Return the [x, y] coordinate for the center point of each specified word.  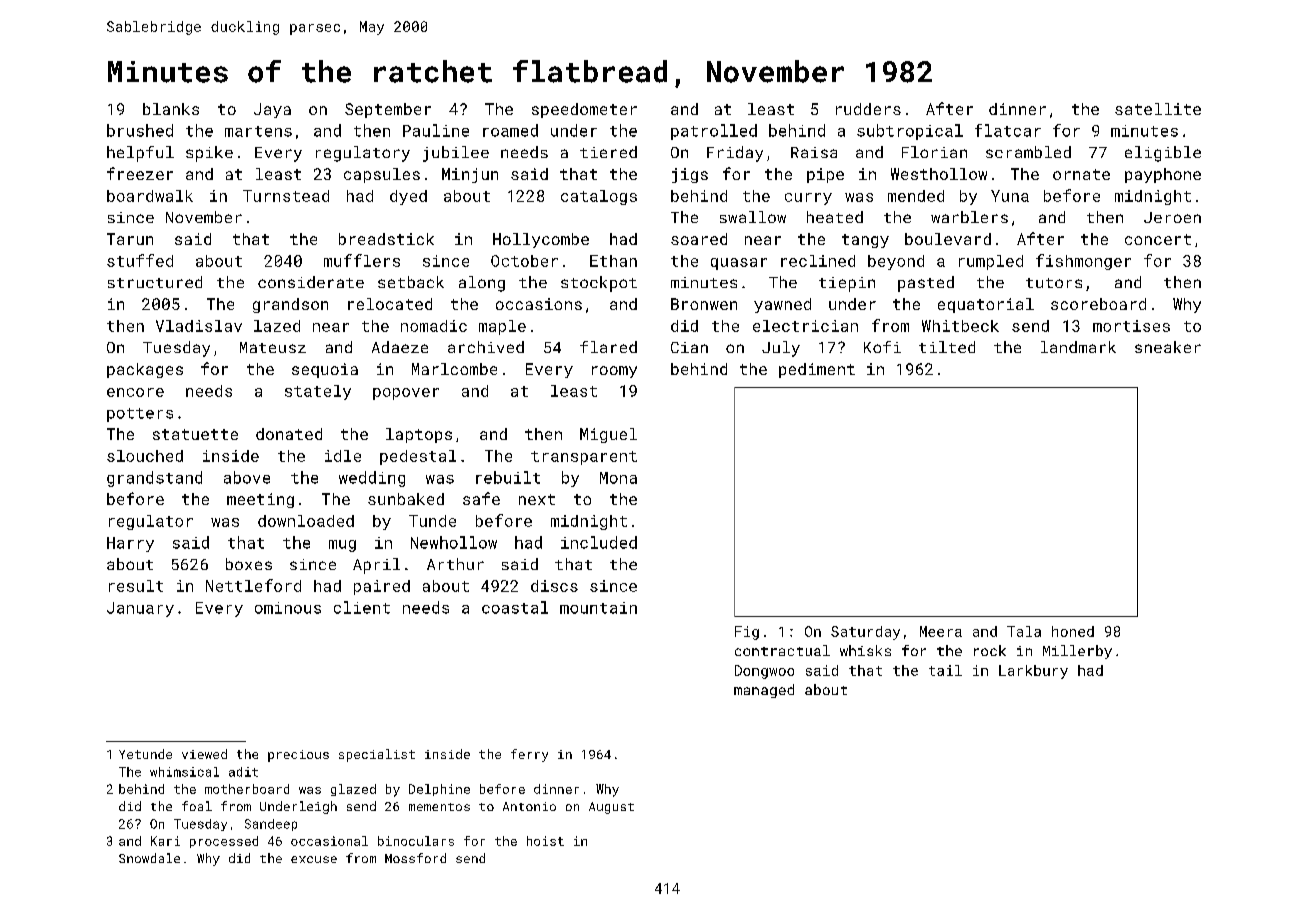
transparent [584, 458]
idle [343, 456]
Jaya [272, 110]
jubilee [456, 154]
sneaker [1168, 347]
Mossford [415, 858]
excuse [314, 859]
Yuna [1010, 196]
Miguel [608, 435]
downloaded [306, 521]
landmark [1078, 347]
